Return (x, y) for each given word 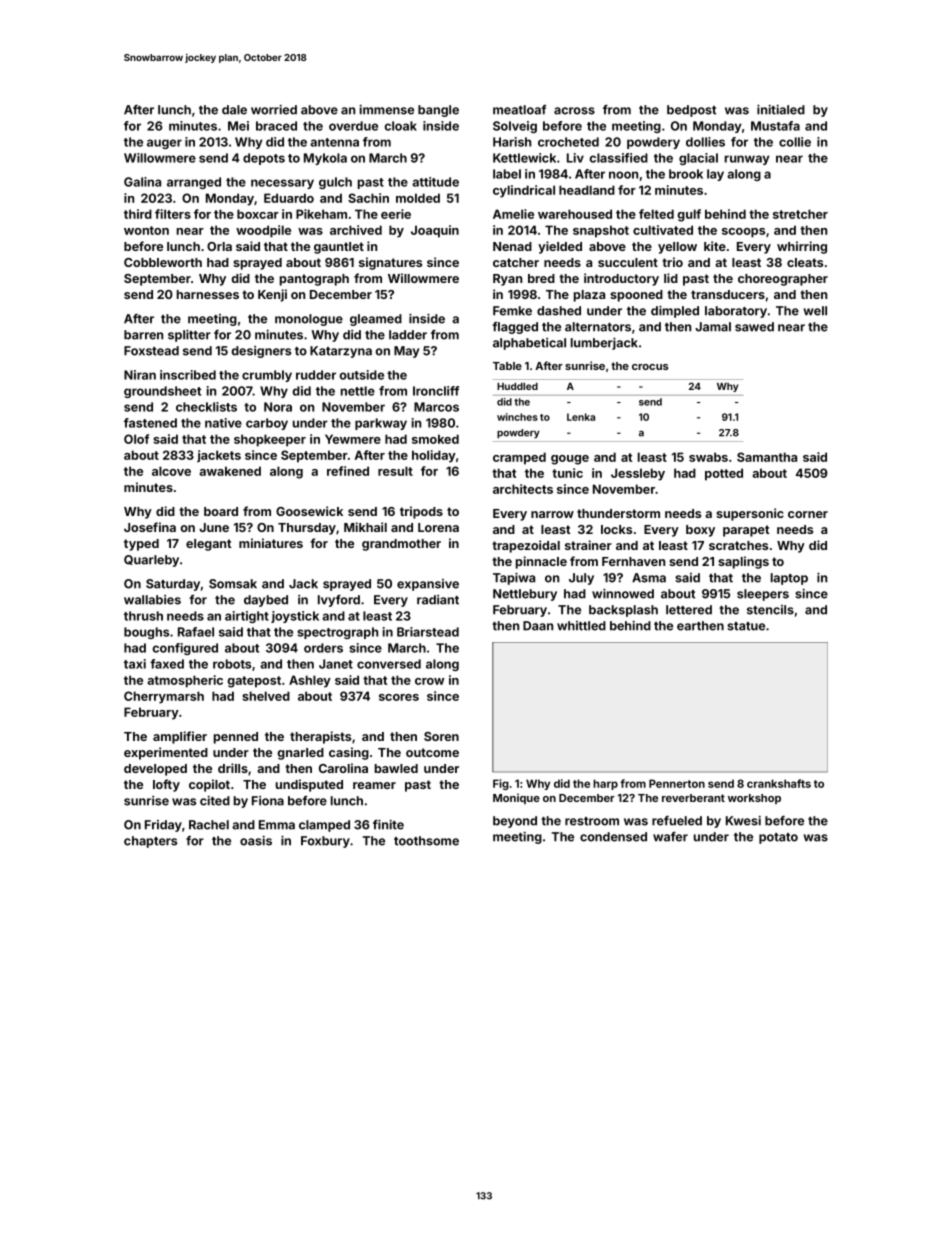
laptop (789, 579)
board (221, 511)
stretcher (800, 214)
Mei (238, 126)
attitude (435, 182)
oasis (256, 840)
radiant (438, 600)
